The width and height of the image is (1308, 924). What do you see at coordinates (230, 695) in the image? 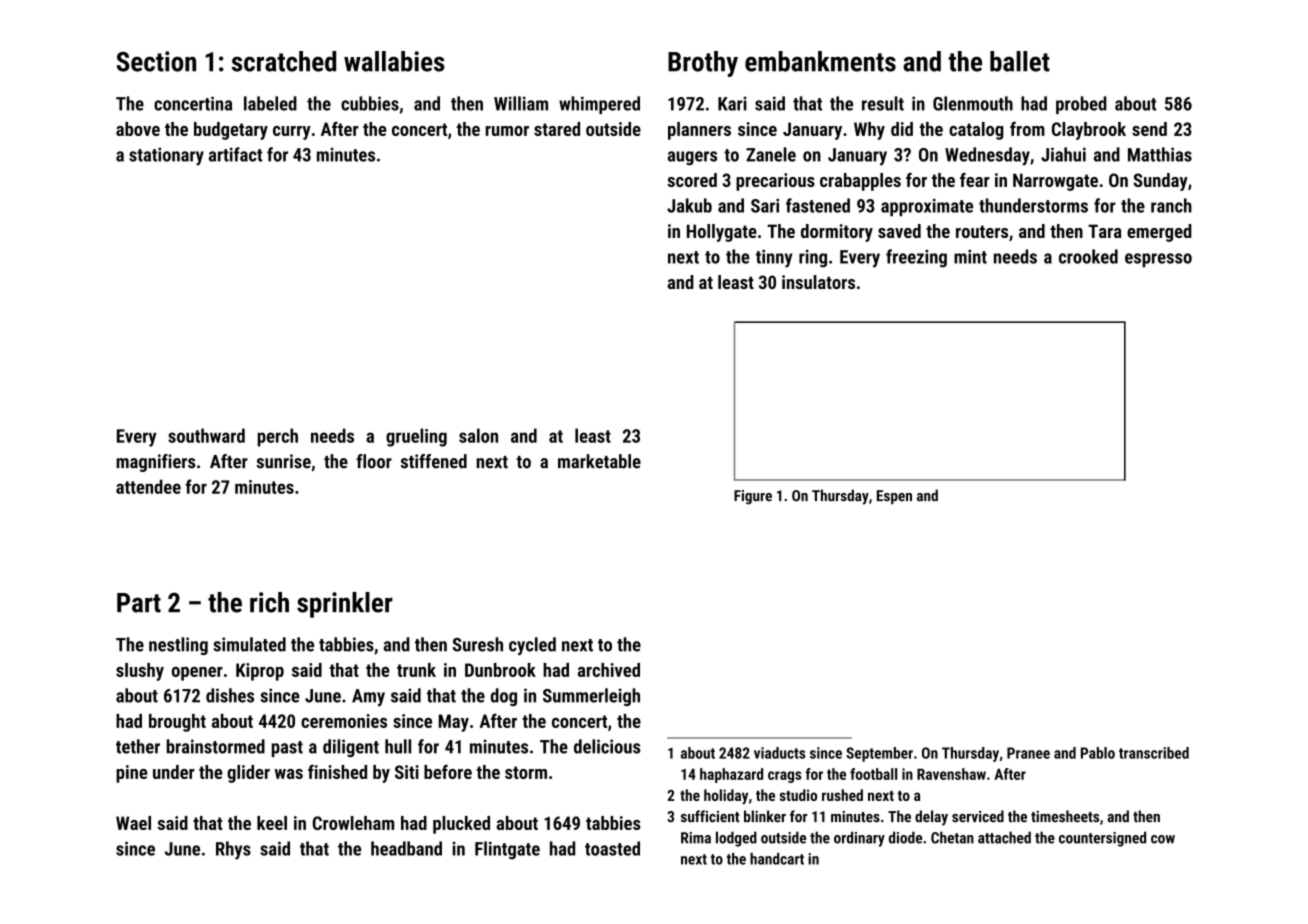
I see `dishes` at bounding box center [230, 695].
